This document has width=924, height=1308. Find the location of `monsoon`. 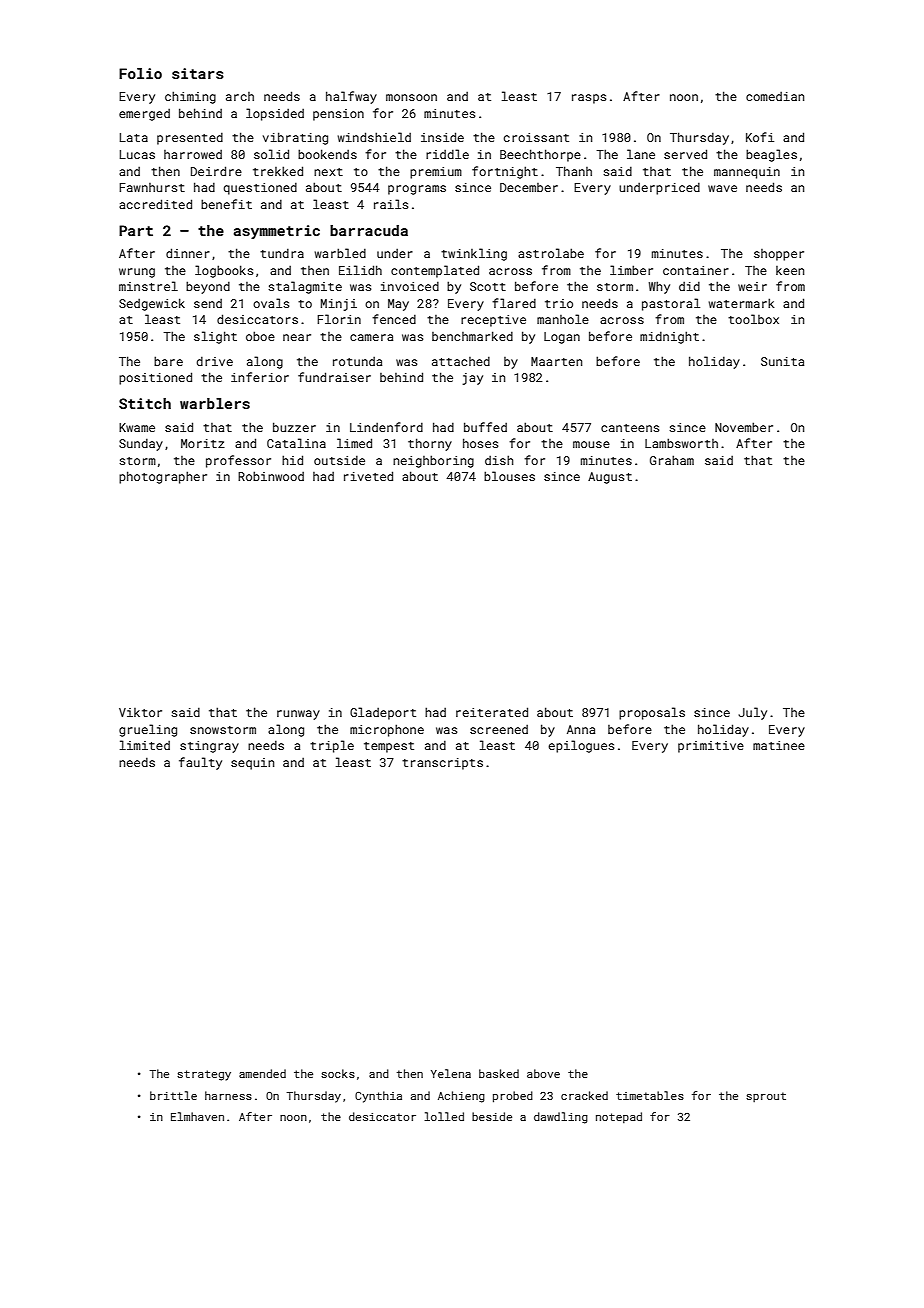

monsoon is located at coordinates (411, 97).
